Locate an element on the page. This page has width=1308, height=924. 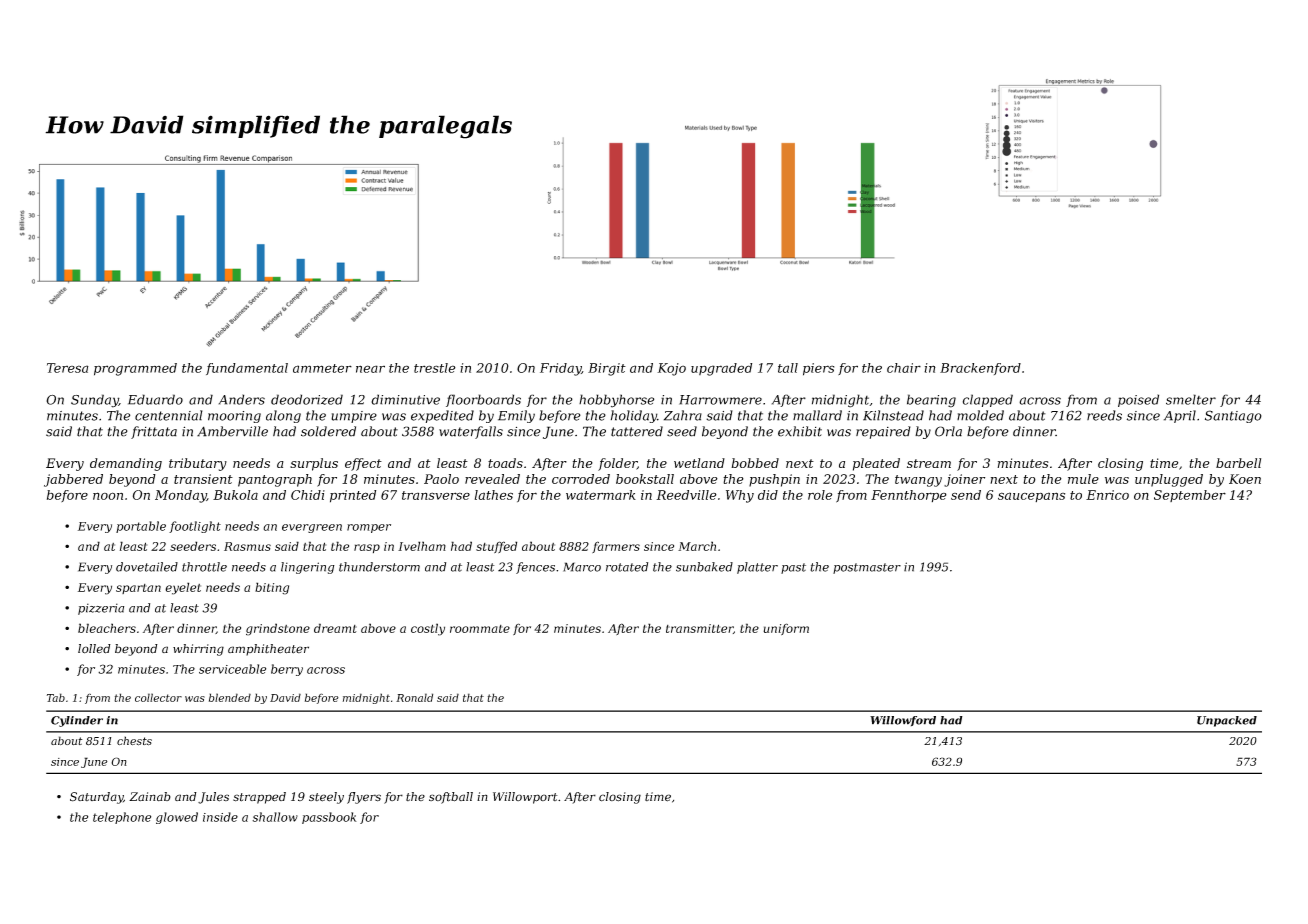
saucepans is located at coordinates (1031, 497).
